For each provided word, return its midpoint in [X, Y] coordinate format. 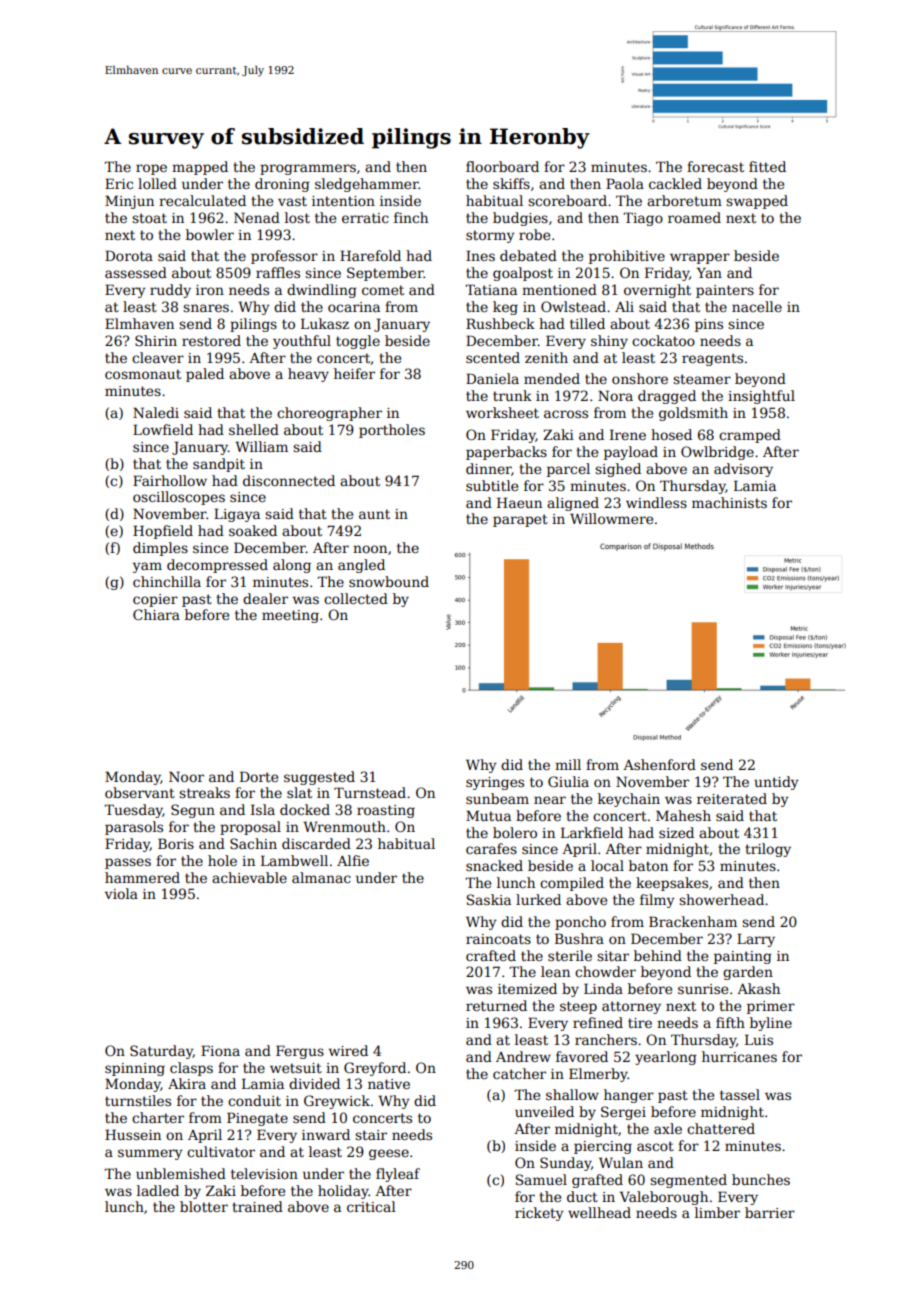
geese [389, 1154]
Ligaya [237, 515]
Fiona [220, 1050]
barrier [770, 1212]
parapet [520, 520]
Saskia [489, 899]
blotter [204, 1206]
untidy [776, 783]
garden [748, 973]
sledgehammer [367, 185]
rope [151, 169]
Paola [625, 183]
